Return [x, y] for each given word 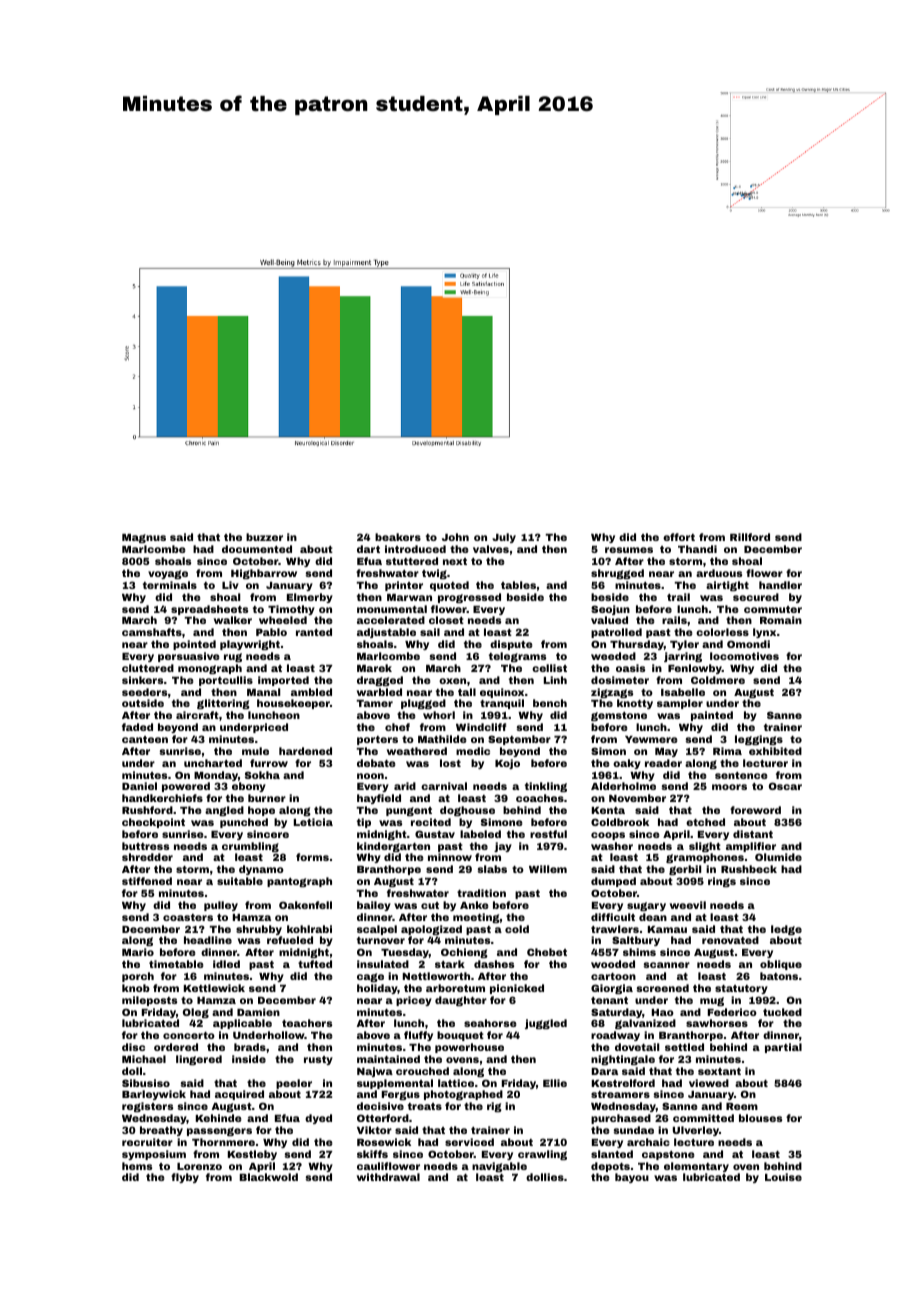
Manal [263, 692]
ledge [786, 930]
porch [138, 977]
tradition [481, 893]
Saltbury [636, 941]
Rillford [750, 537]
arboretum [455, 988]
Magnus [144, 538]
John [455, 537]
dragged [380, 681]
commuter [773, 609]
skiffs [372, 1154]
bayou [632, 1178]
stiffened [147, 881]
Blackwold [269, 1177]
